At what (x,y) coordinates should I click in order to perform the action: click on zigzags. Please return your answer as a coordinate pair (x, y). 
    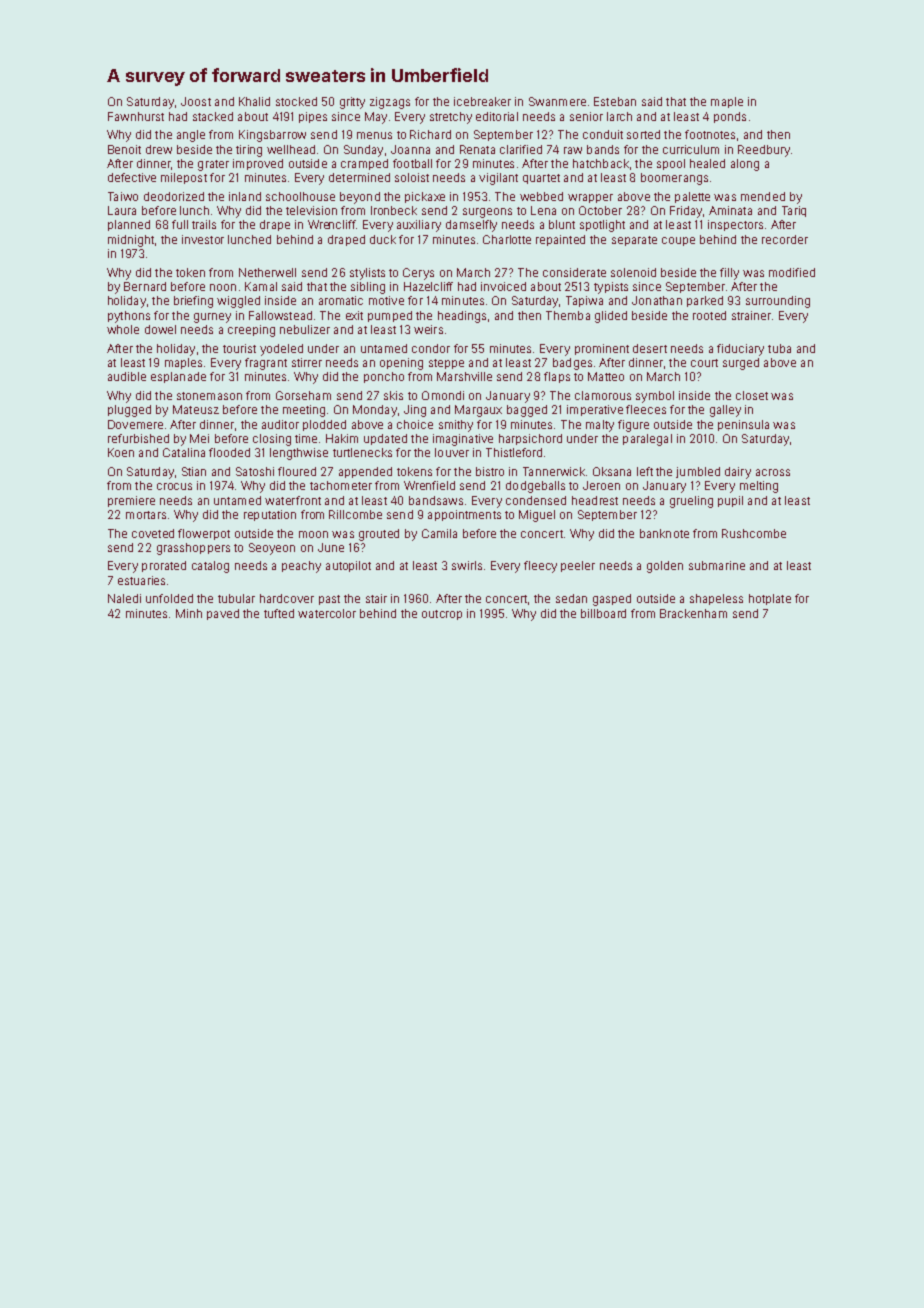
    Looking at the image, I should click on (390, 103).
